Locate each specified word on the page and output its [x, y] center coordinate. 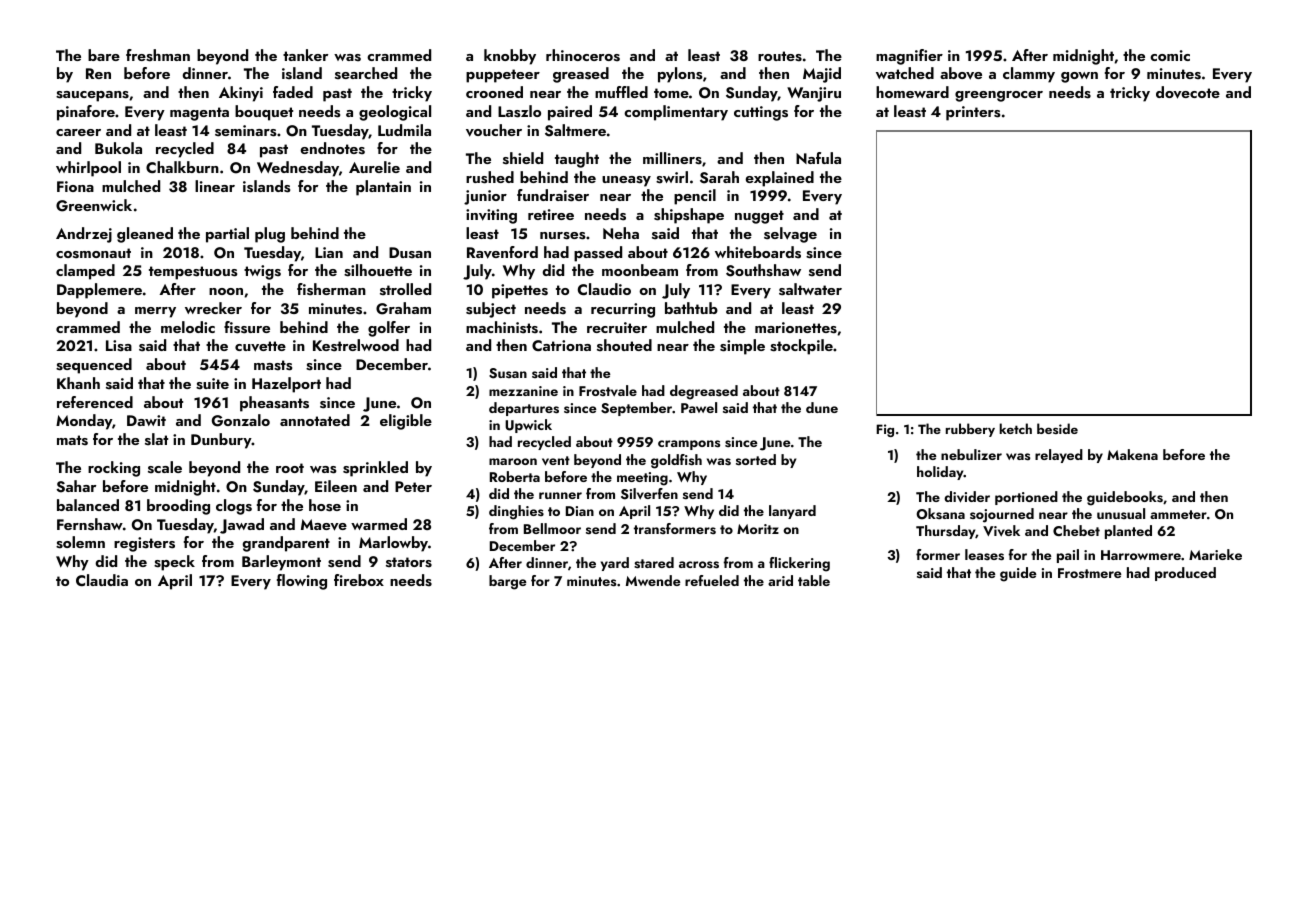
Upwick [528, 426]
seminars [245, 131]
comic [1170, 55]
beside [1057, 428]
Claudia [102, 580]
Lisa [119, 346]
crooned [494, 92]
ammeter [1178, 514]
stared [654, 563]
